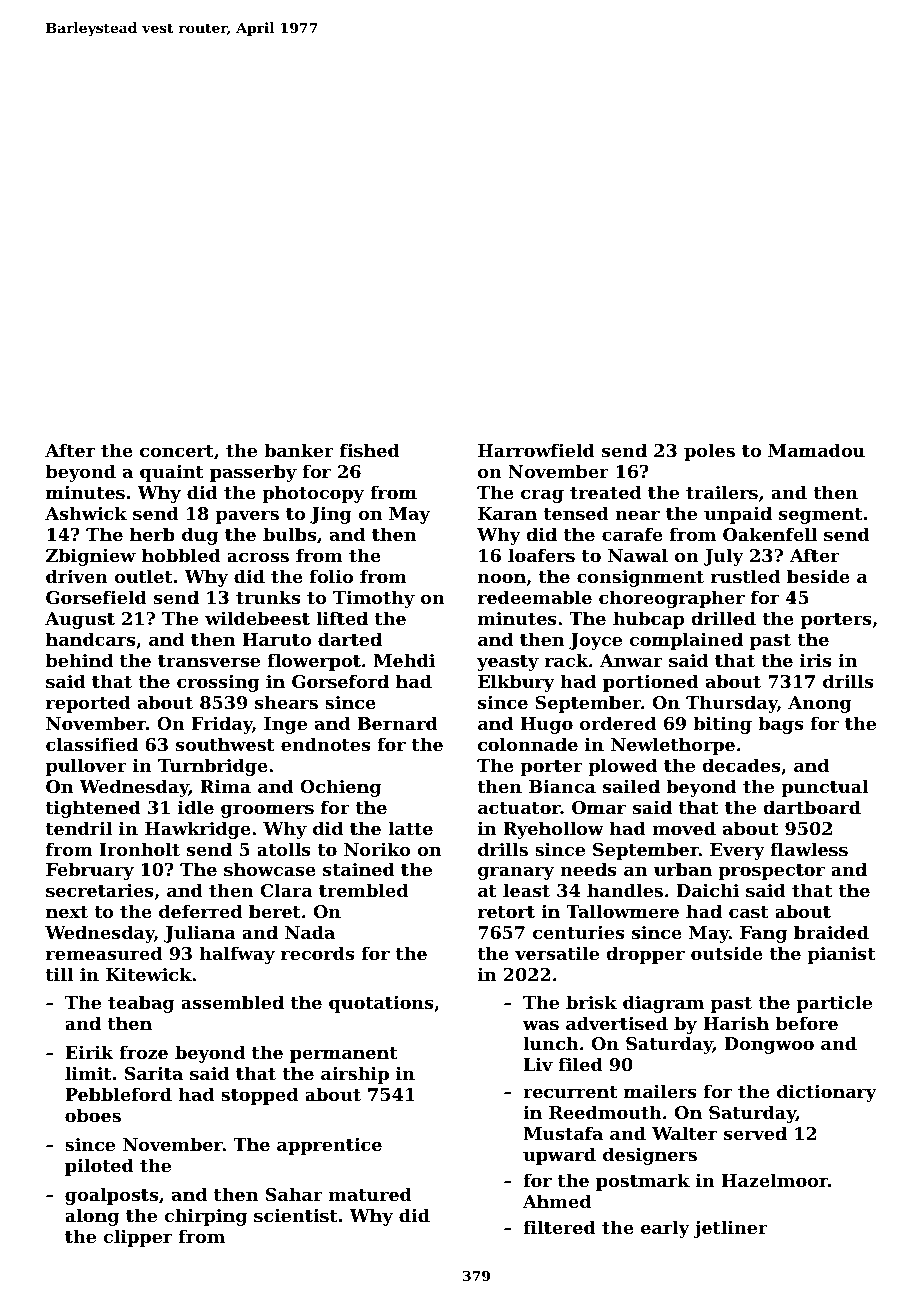  I want to click on iris, so click(815, 660).
